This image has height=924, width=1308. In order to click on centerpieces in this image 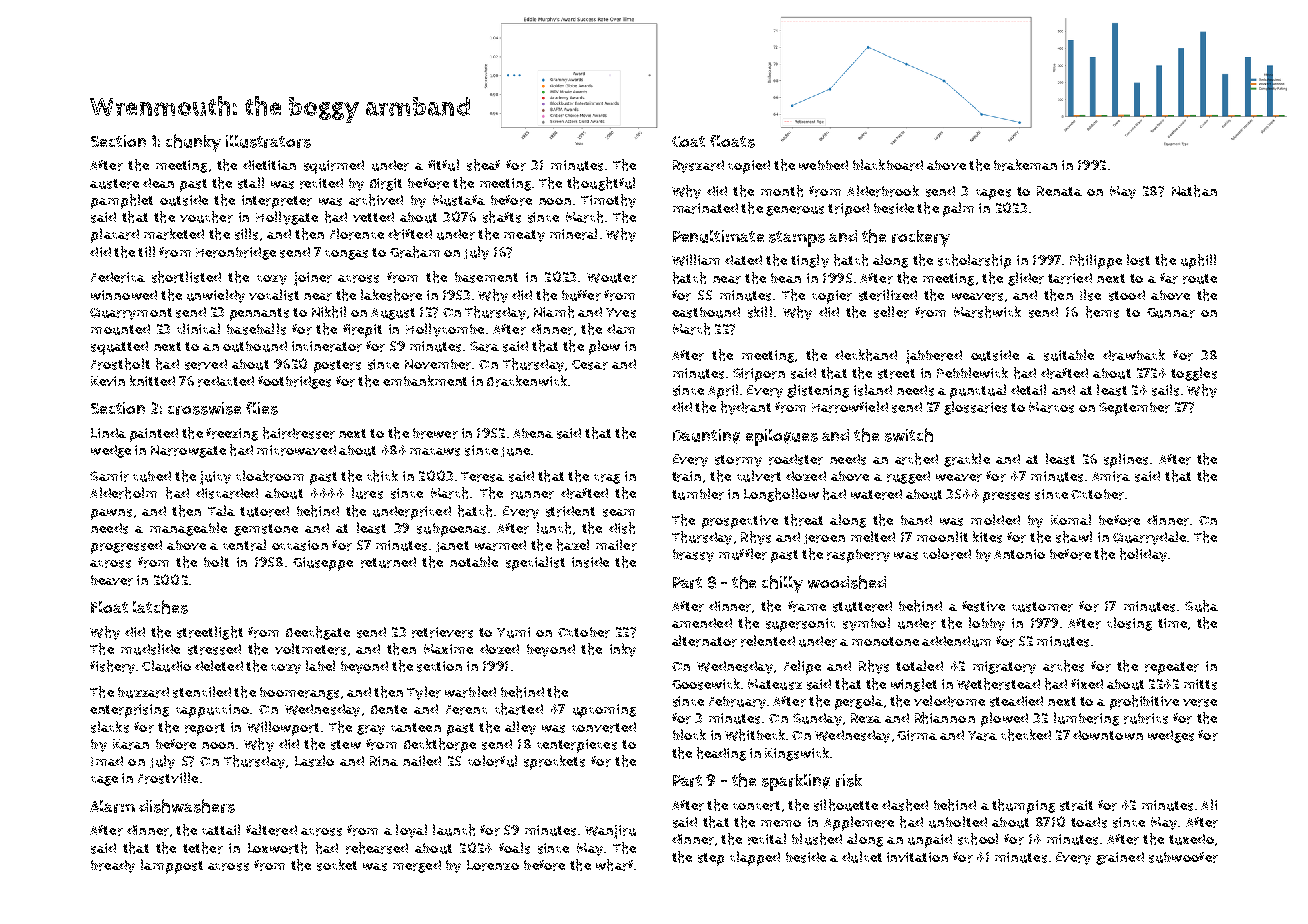, I will do `click(577, 746)`.
